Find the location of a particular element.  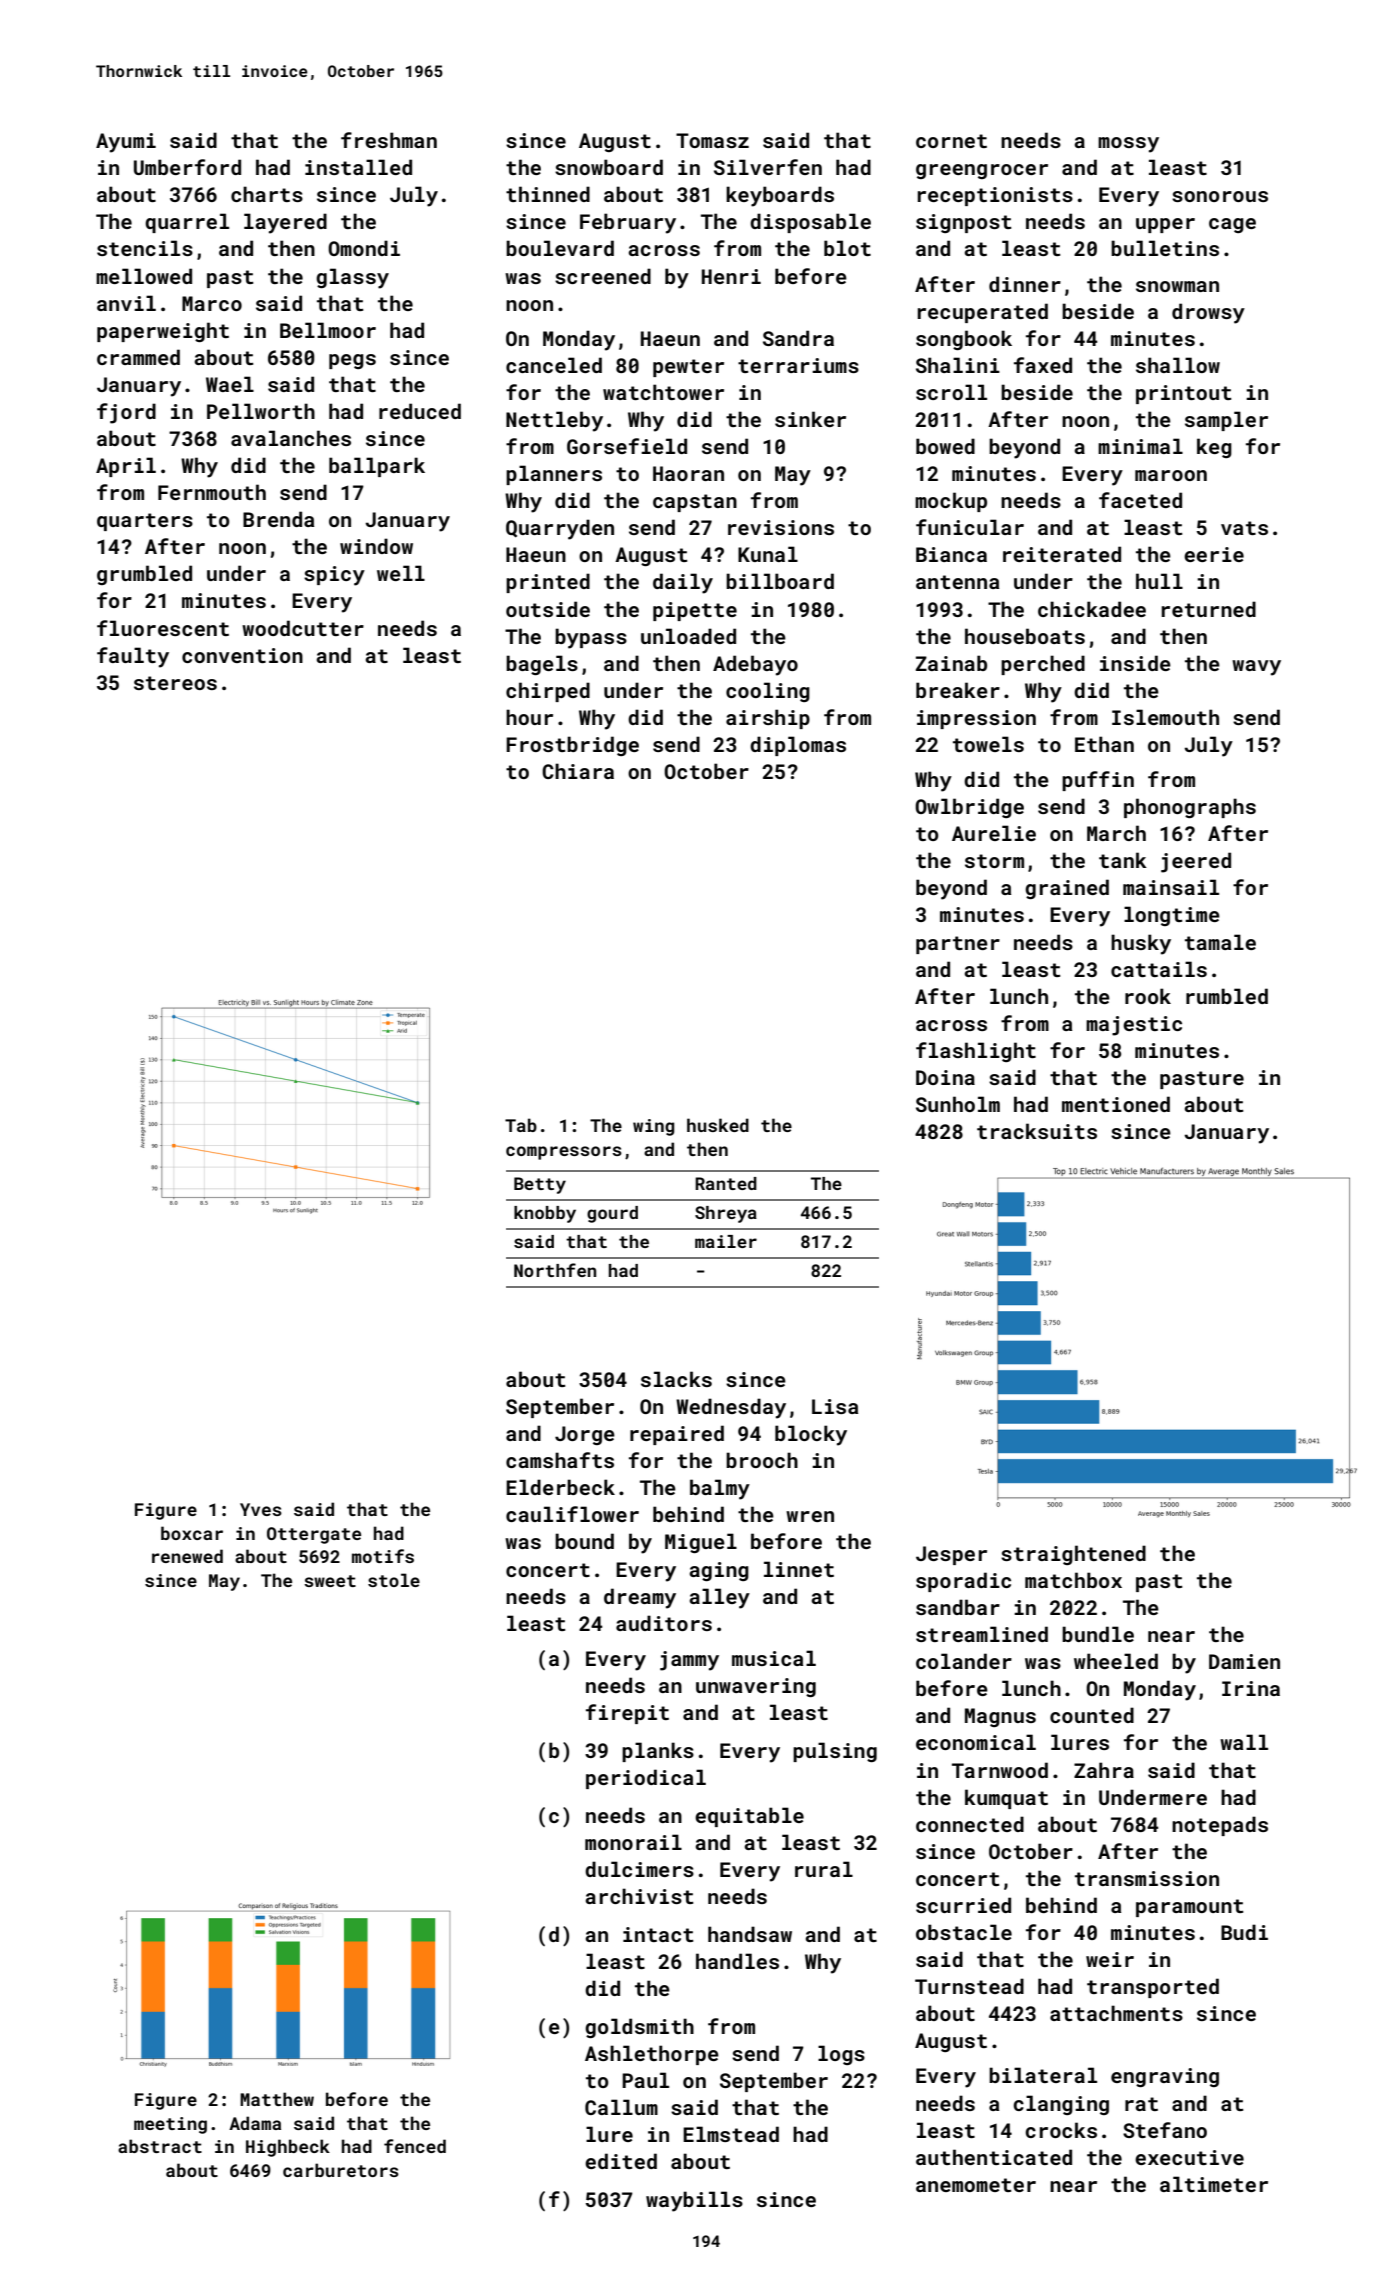

compressors is located at coordinates (564, 1153).
